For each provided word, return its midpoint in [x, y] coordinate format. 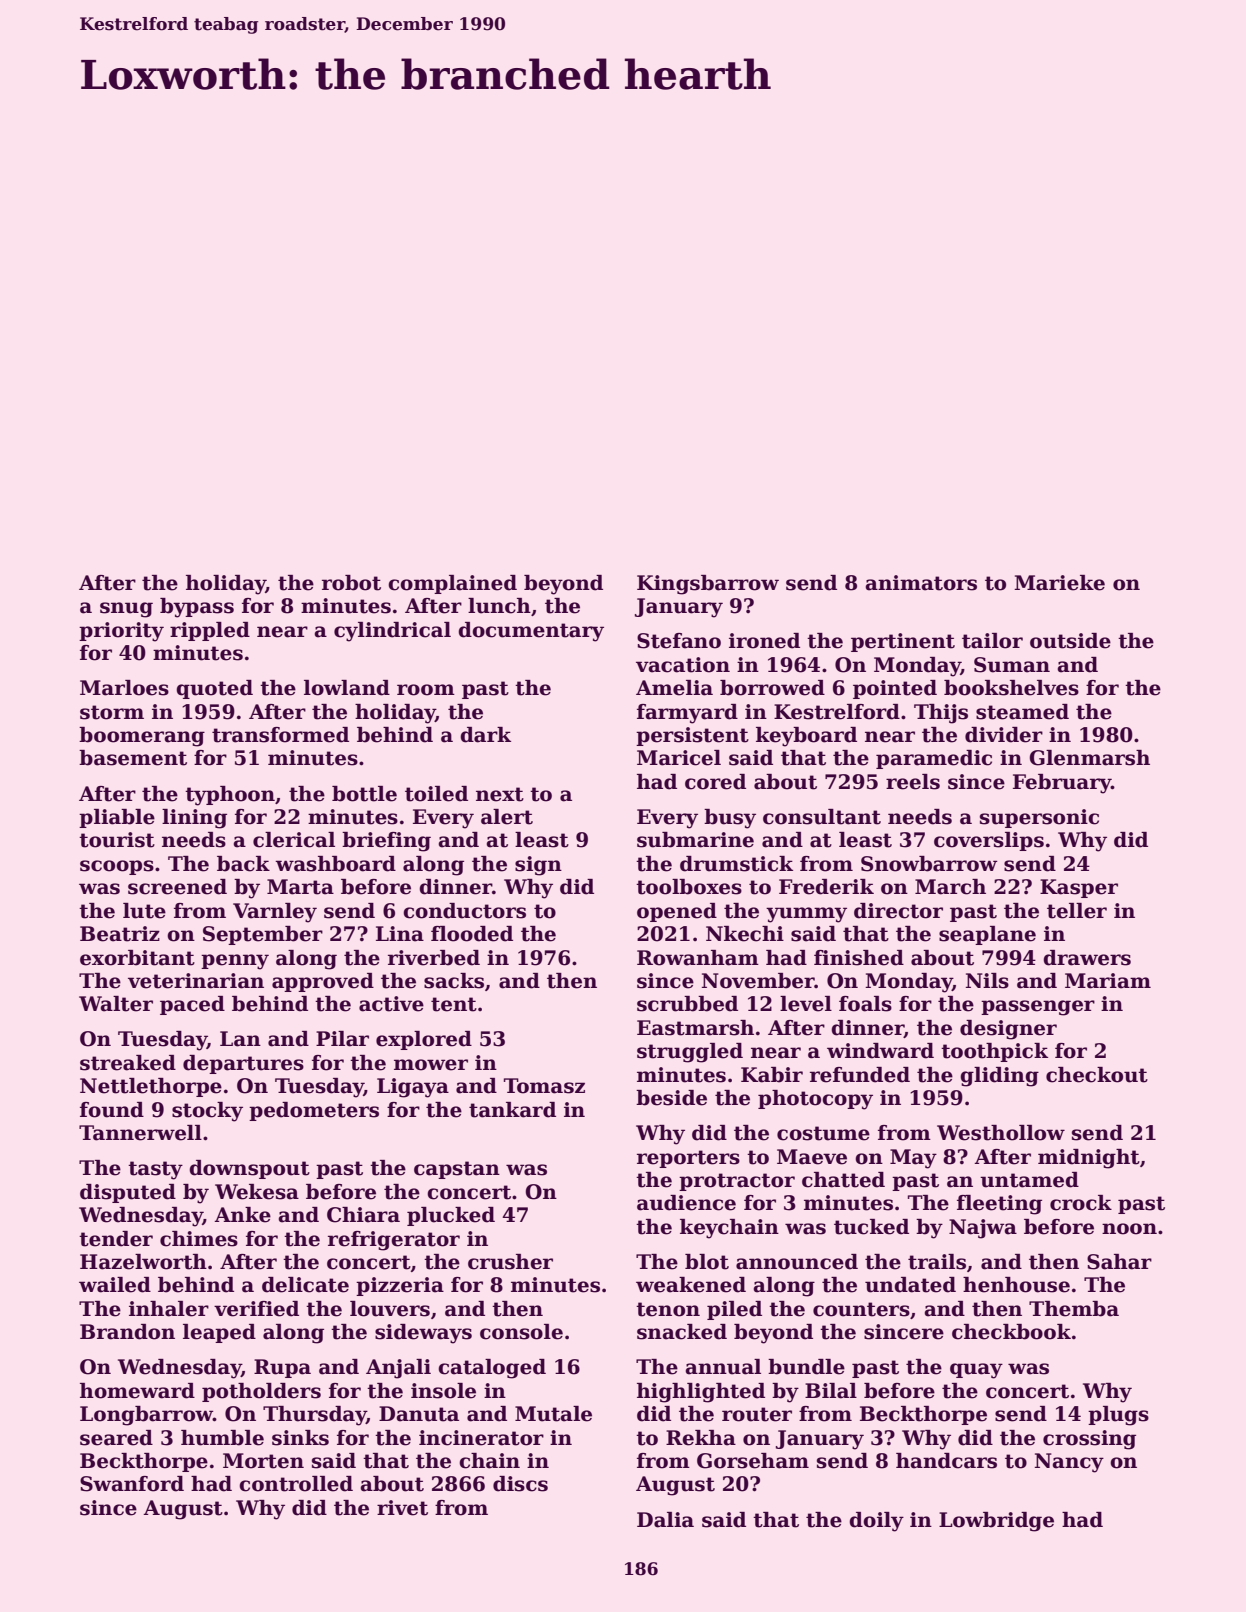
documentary [531, 632]
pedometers [314, 1111]
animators [921, 583]
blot [707, 1262]
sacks [454, 981]
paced [192, 1005]
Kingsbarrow [708, 585]
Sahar [1119, 1262]
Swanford [132, 1484]
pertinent [903, 642]
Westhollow [1001, 1133]
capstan [457, 1170]
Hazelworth [143, 1262]
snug [126, 610]
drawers [1087, 958]
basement [133, 758]
